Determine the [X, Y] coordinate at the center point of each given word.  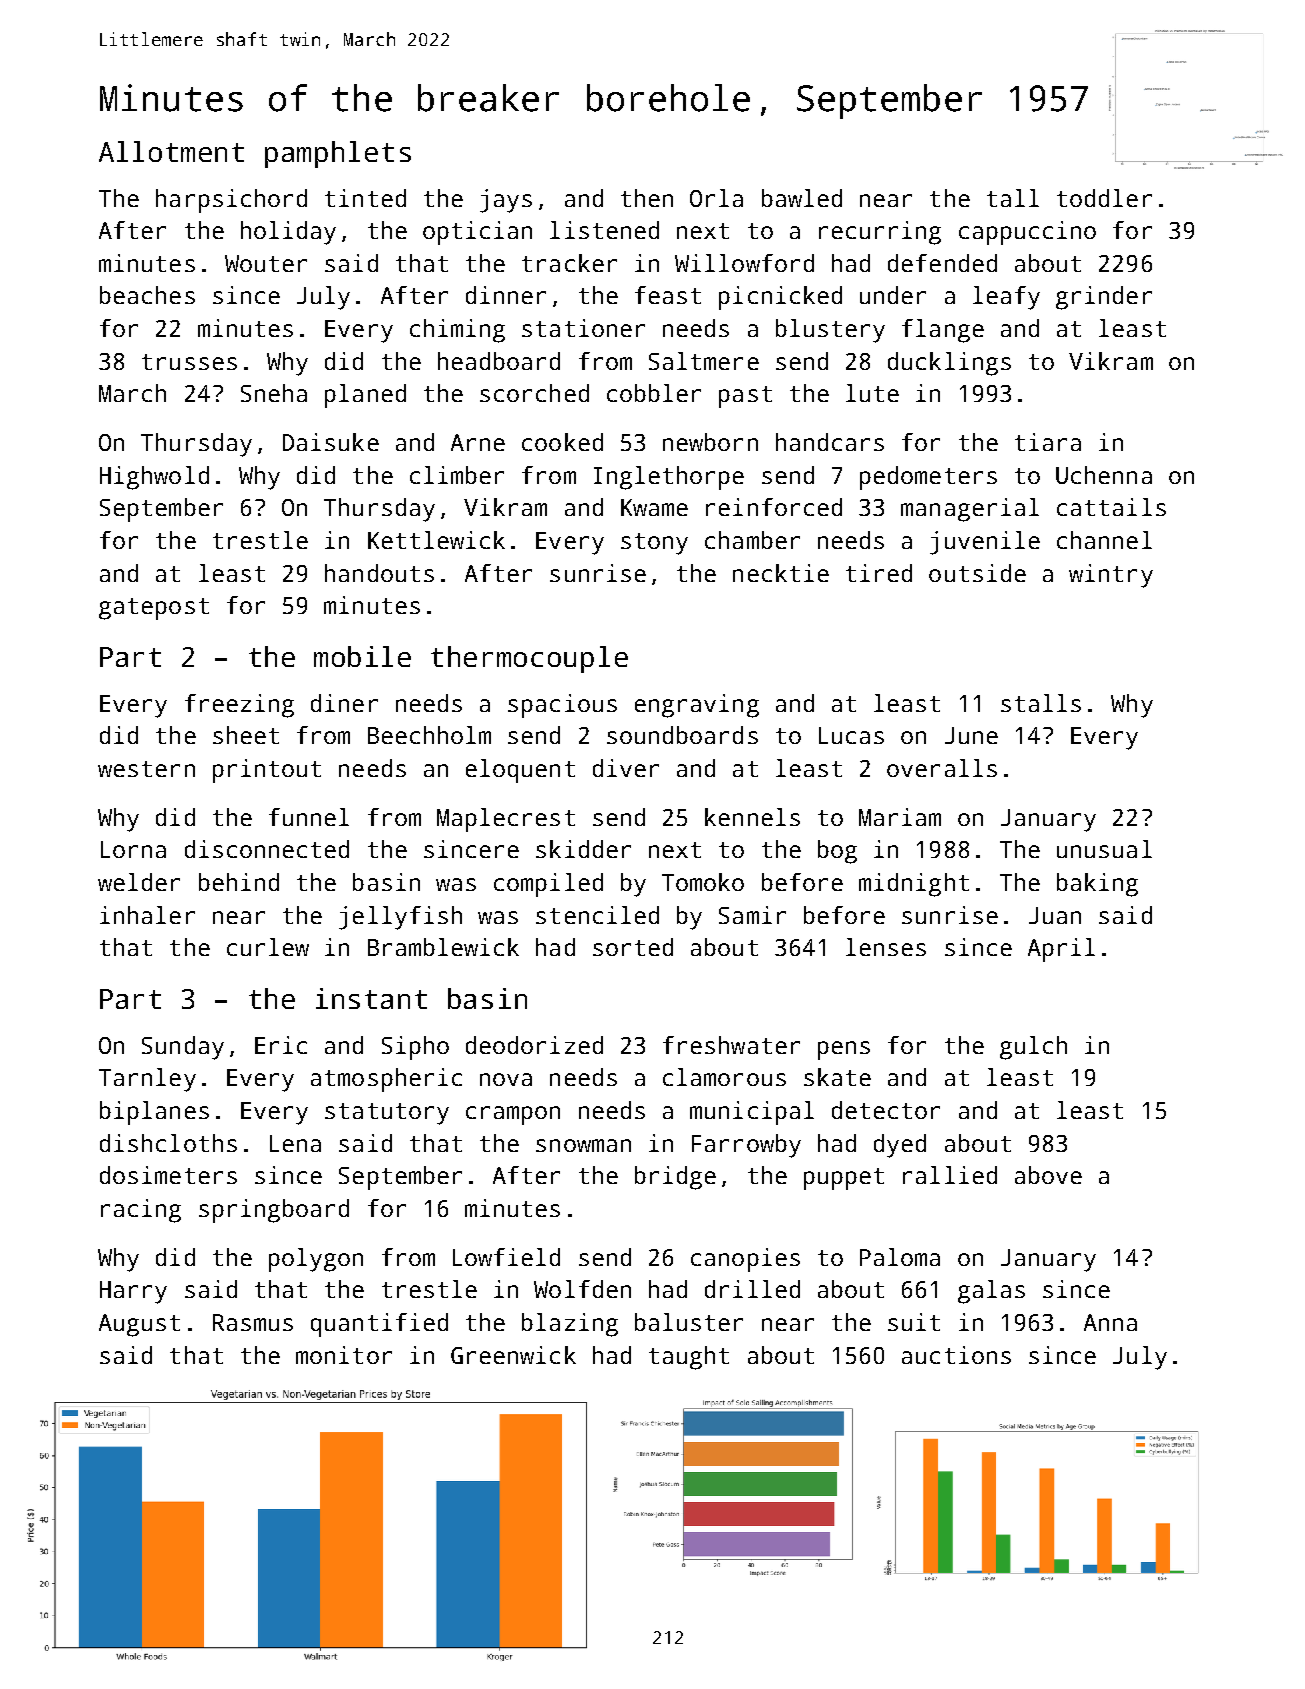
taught [689, 1358]
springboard [274, 1211]
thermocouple [529, 659]
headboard [499, 361]
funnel [309, 817]
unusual [1104, 849]
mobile [362, 656]
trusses [189, 362]
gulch [1033, 1048]
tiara [1048, 442]
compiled [548, 885]
